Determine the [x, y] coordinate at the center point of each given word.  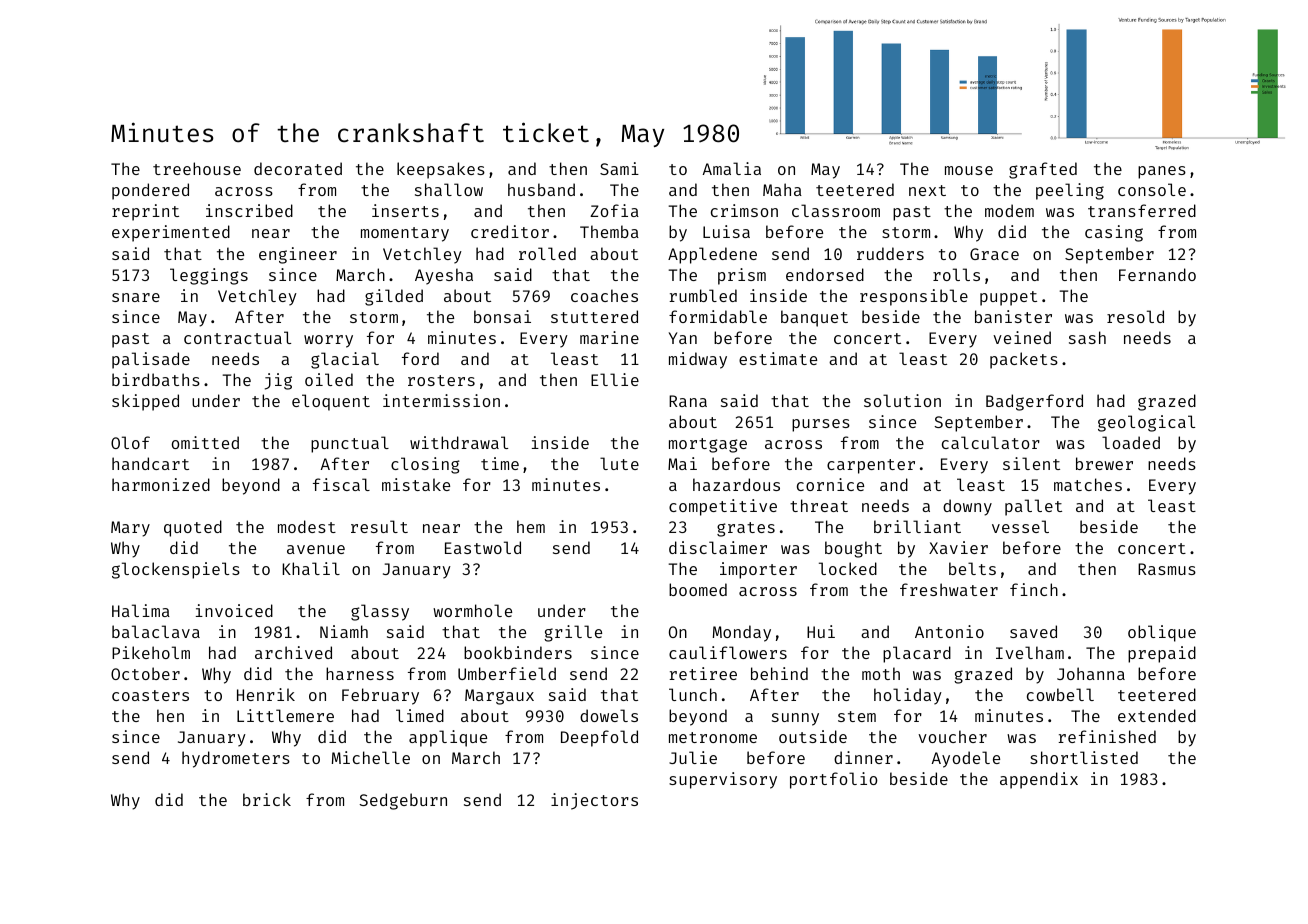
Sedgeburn [403, 801]
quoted [193, 528]
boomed [698, 589]
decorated [298, 168]
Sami [619, 168]
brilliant [917, 526]
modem [1009, 210]
